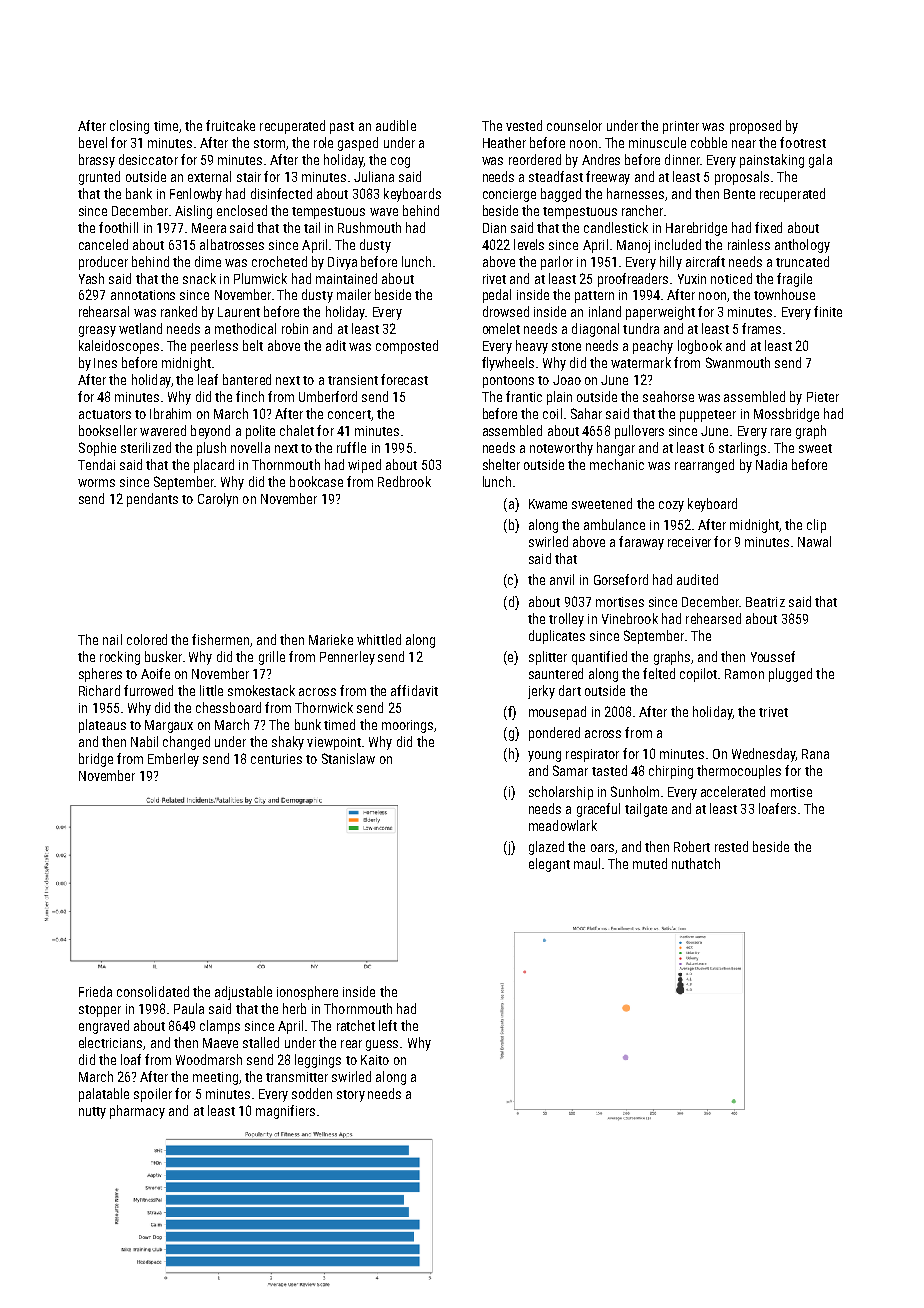  Describe the element at coordinates (220, 1043) in the page. I see `Maeve` at that location.
